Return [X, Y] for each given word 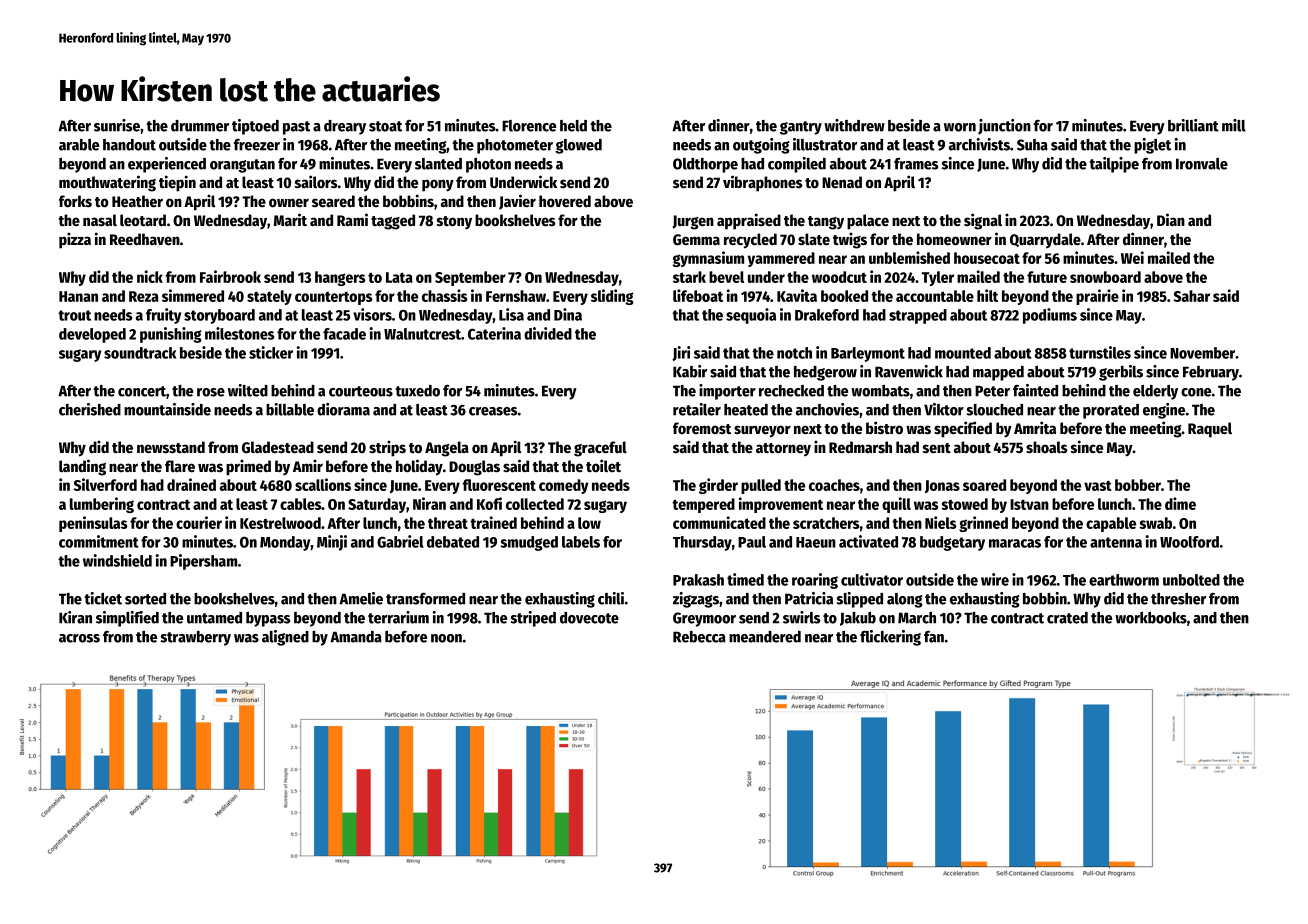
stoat [385, 126]
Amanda [356, 637]
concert [142, 391]
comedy [564, 486]
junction [1004, 127]
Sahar [1192, 296]
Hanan [78, 296]
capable [1111, 524]
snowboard [1105, 277]
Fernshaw [516, 296]
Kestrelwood [280, 523]
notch [794, 353]
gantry [801, 128]
